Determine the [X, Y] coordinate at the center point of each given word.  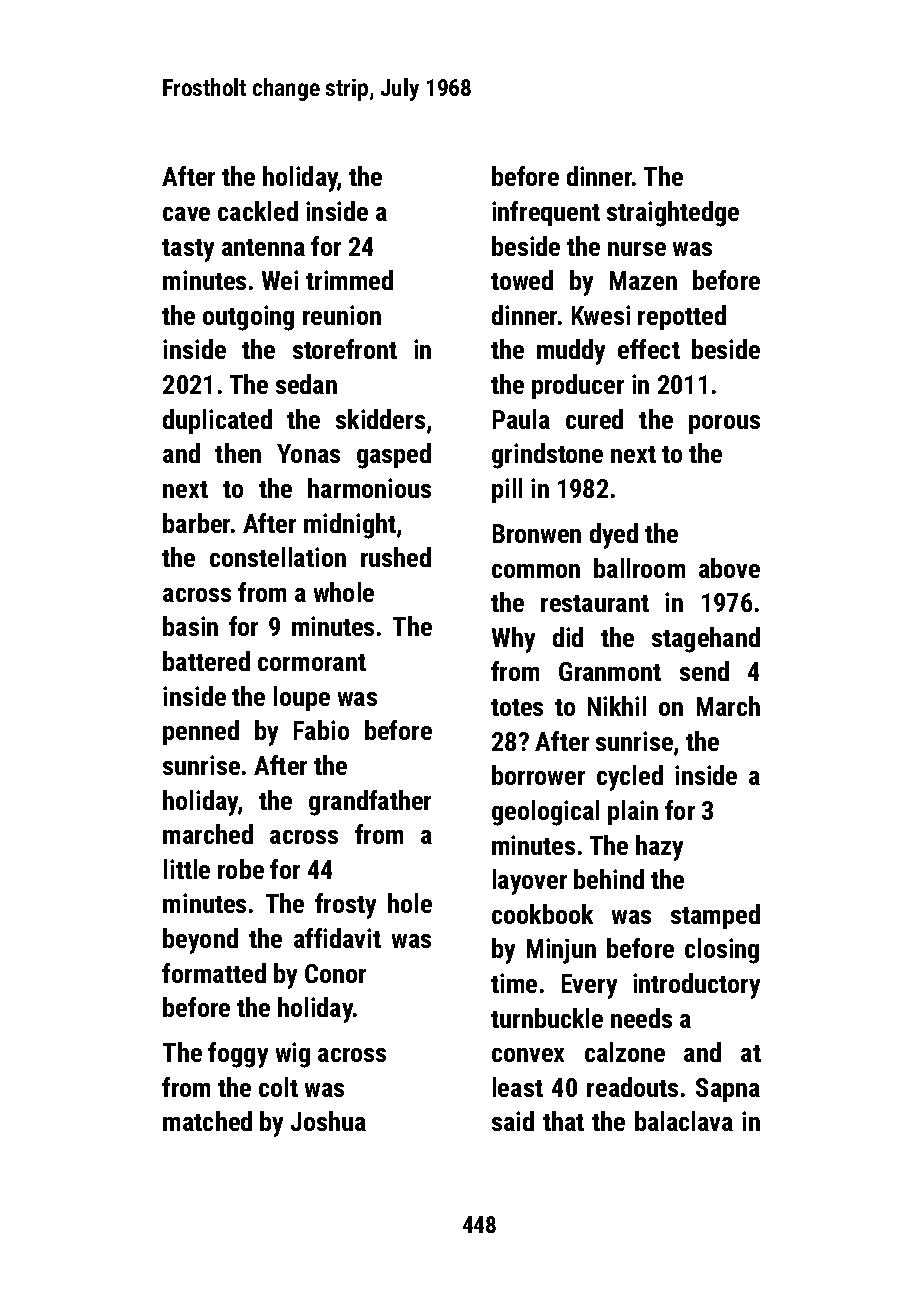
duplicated [217, 421]
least [518, 1087]
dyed [614, 536]
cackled [258, 211]
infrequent [546, 213]
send [704, 671]
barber [196, 523]
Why [513, 640]
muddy [571, 352]
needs [641, 1018]
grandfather [370, 803]
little [187, 869]
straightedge [673, 214]
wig [293, 1055]
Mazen [643, 280]
